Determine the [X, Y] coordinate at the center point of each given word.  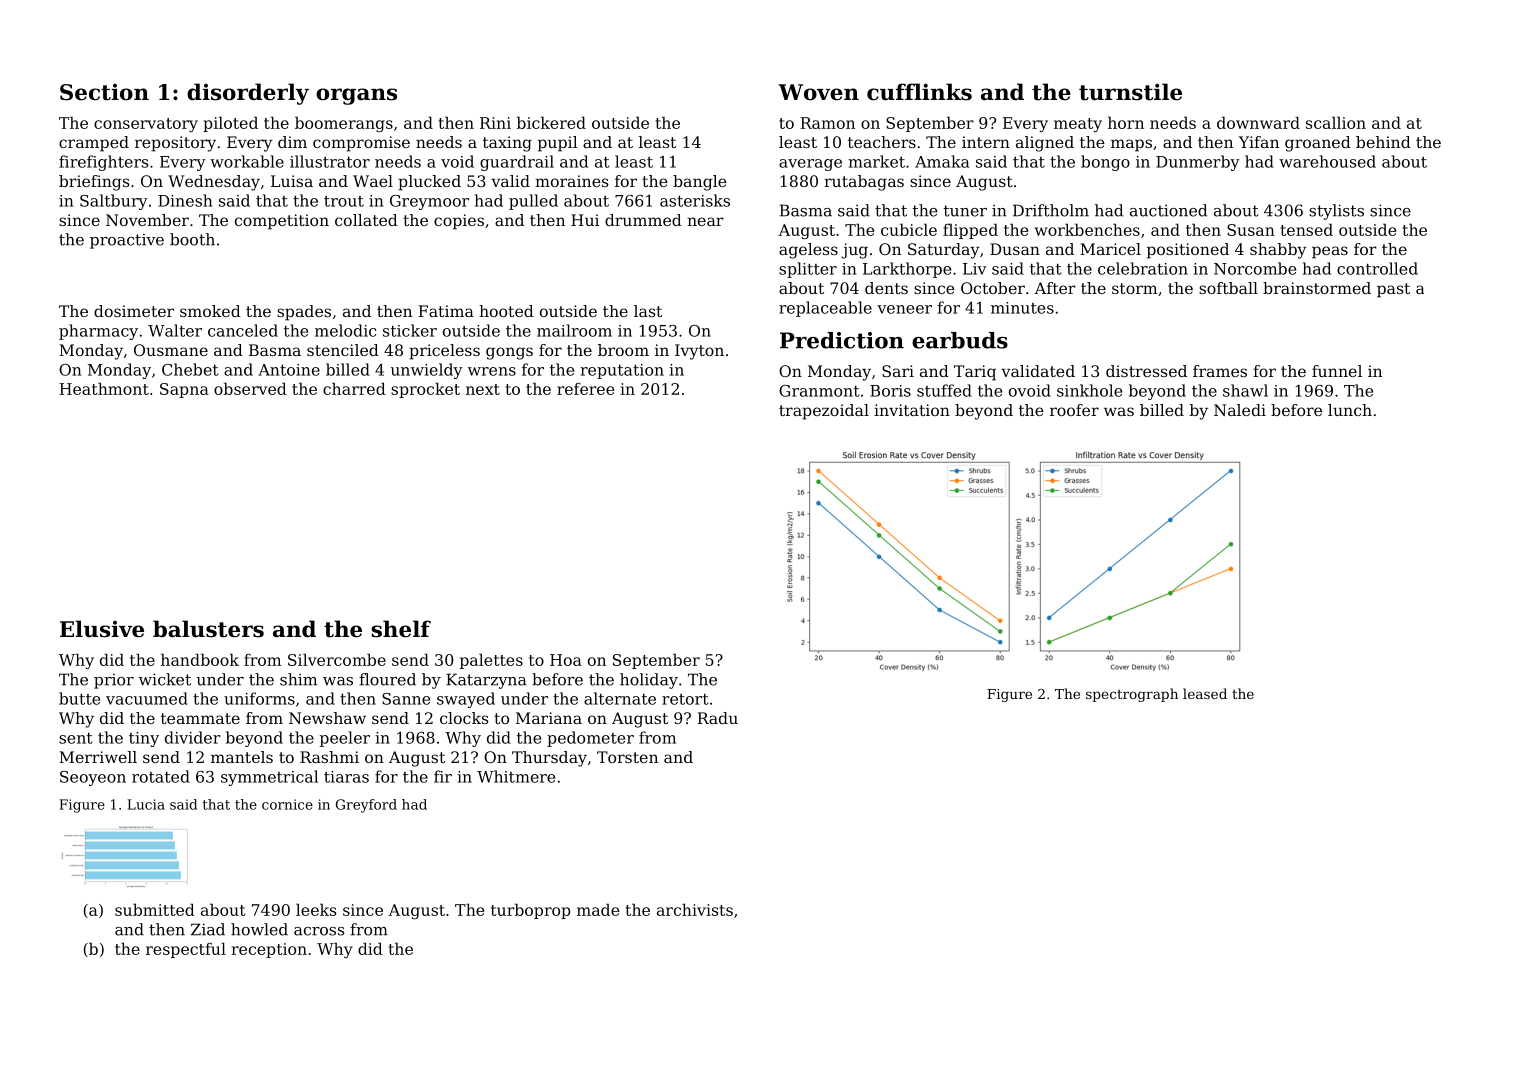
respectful [186, 950]
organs [356, 96]
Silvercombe [337, 659]
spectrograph [1132, 695]
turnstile [1130, 92]
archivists [695, 909]
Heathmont [104, 388]
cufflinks [919, 92]
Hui [585, 220]
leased [1205, 693]
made [598, 909]
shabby [1278, 251]
